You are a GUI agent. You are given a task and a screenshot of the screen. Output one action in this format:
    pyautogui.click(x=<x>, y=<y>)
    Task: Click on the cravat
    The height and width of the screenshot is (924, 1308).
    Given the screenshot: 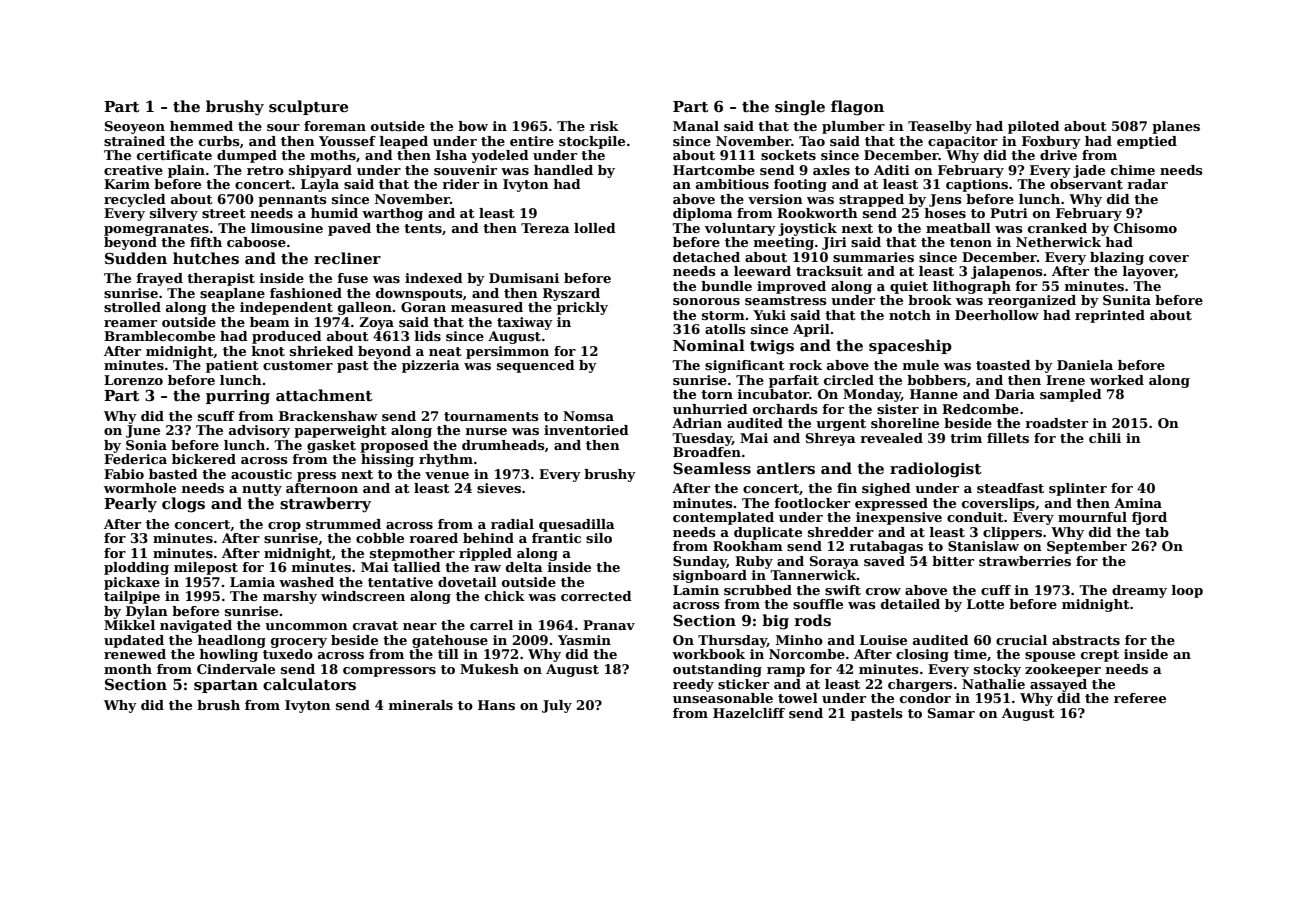 What is the action you would take?
    pyautogui.click(x=375, y=625)
